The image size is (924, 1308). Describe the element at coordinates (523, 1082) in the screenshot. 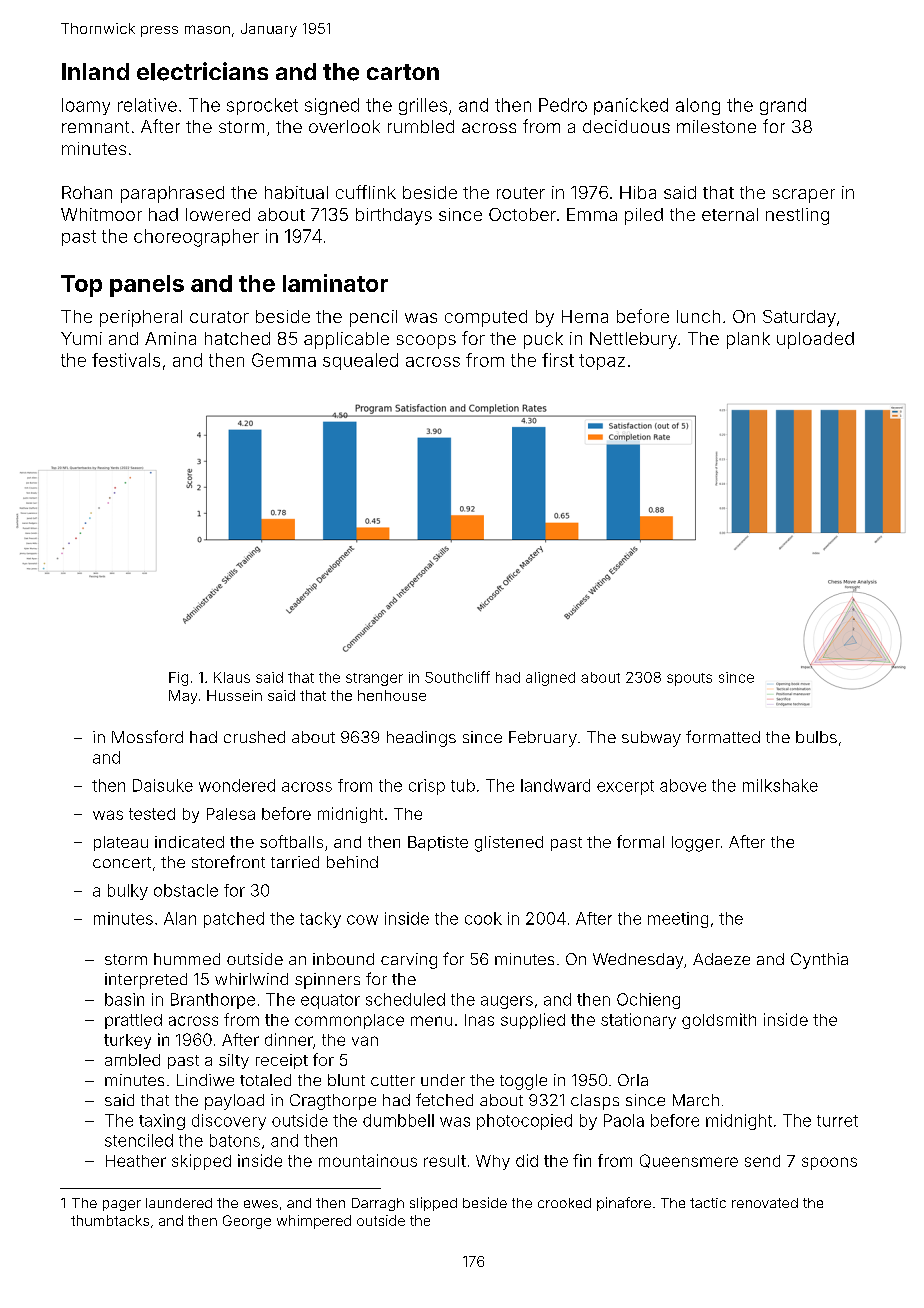

I see `toggle` at that location.
